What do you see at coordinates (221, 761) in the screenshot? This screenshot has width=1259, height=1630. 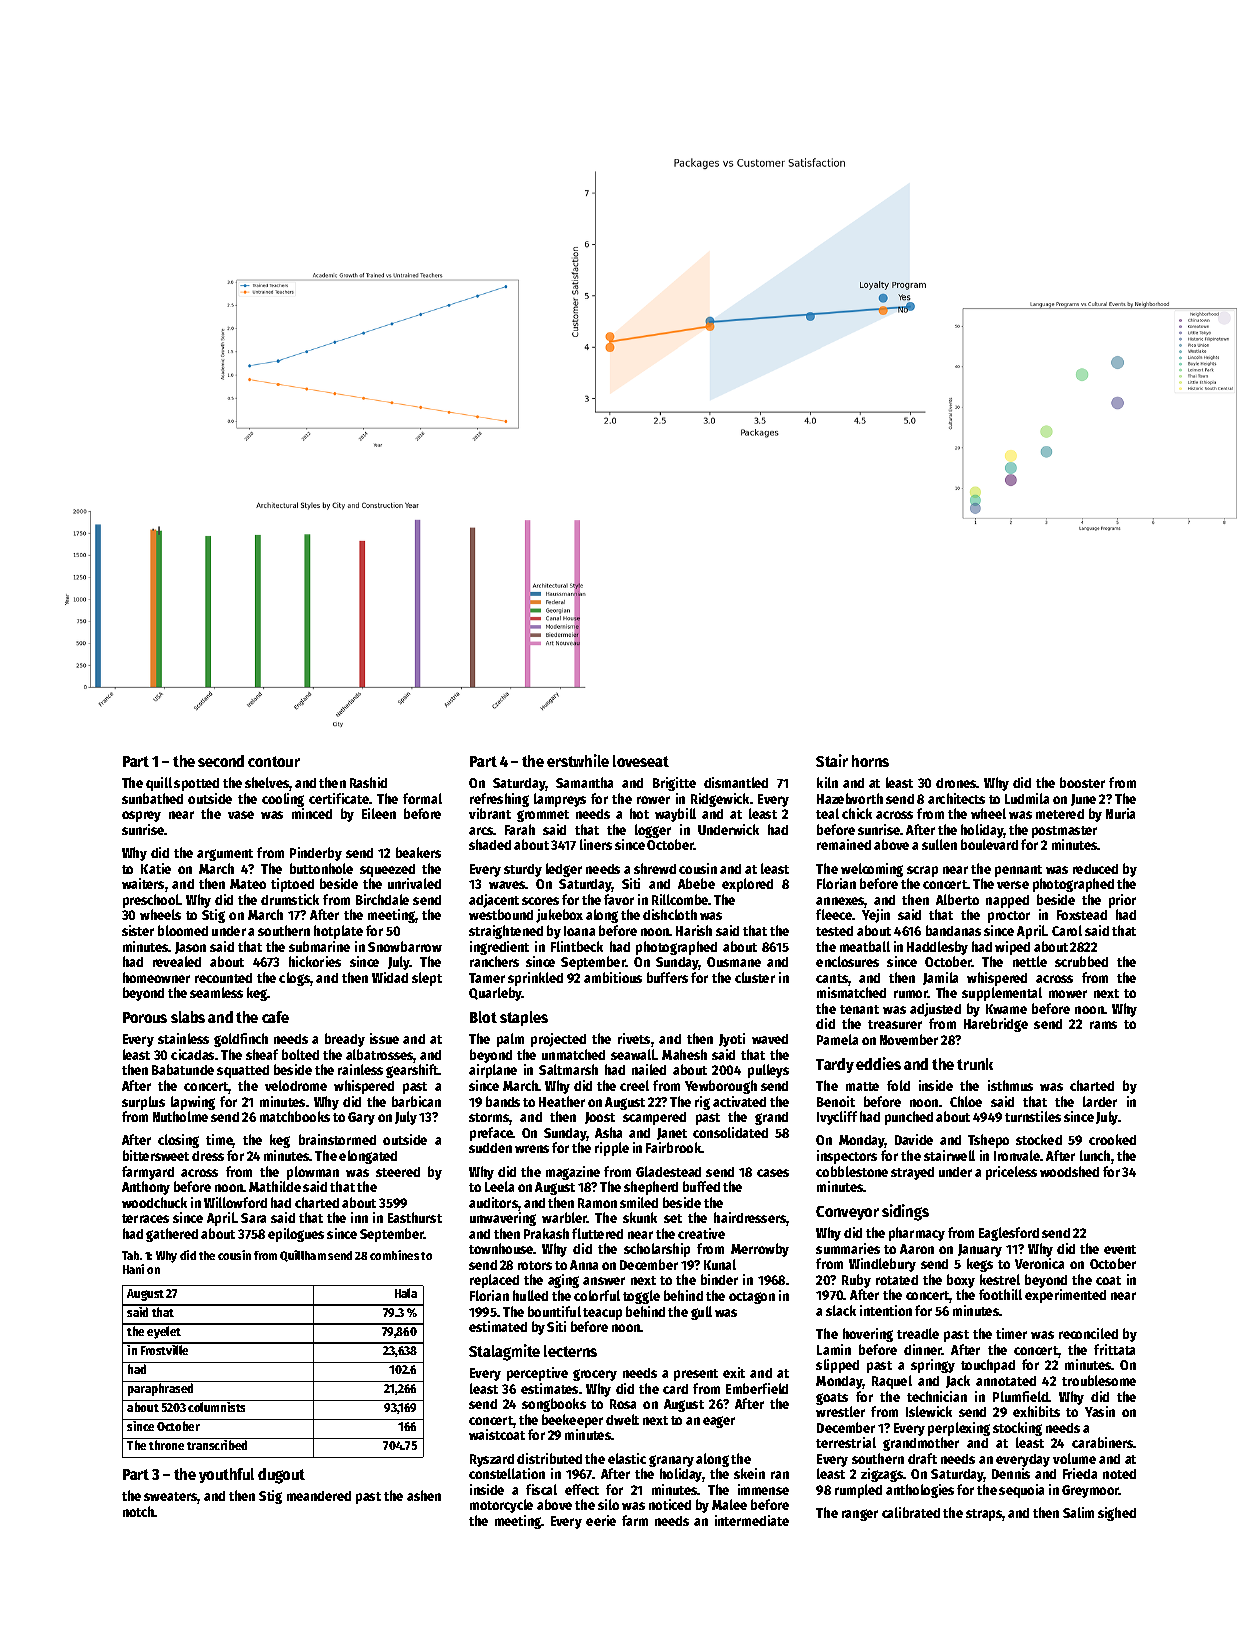 I see `second` at bounding box center [221, 761].
